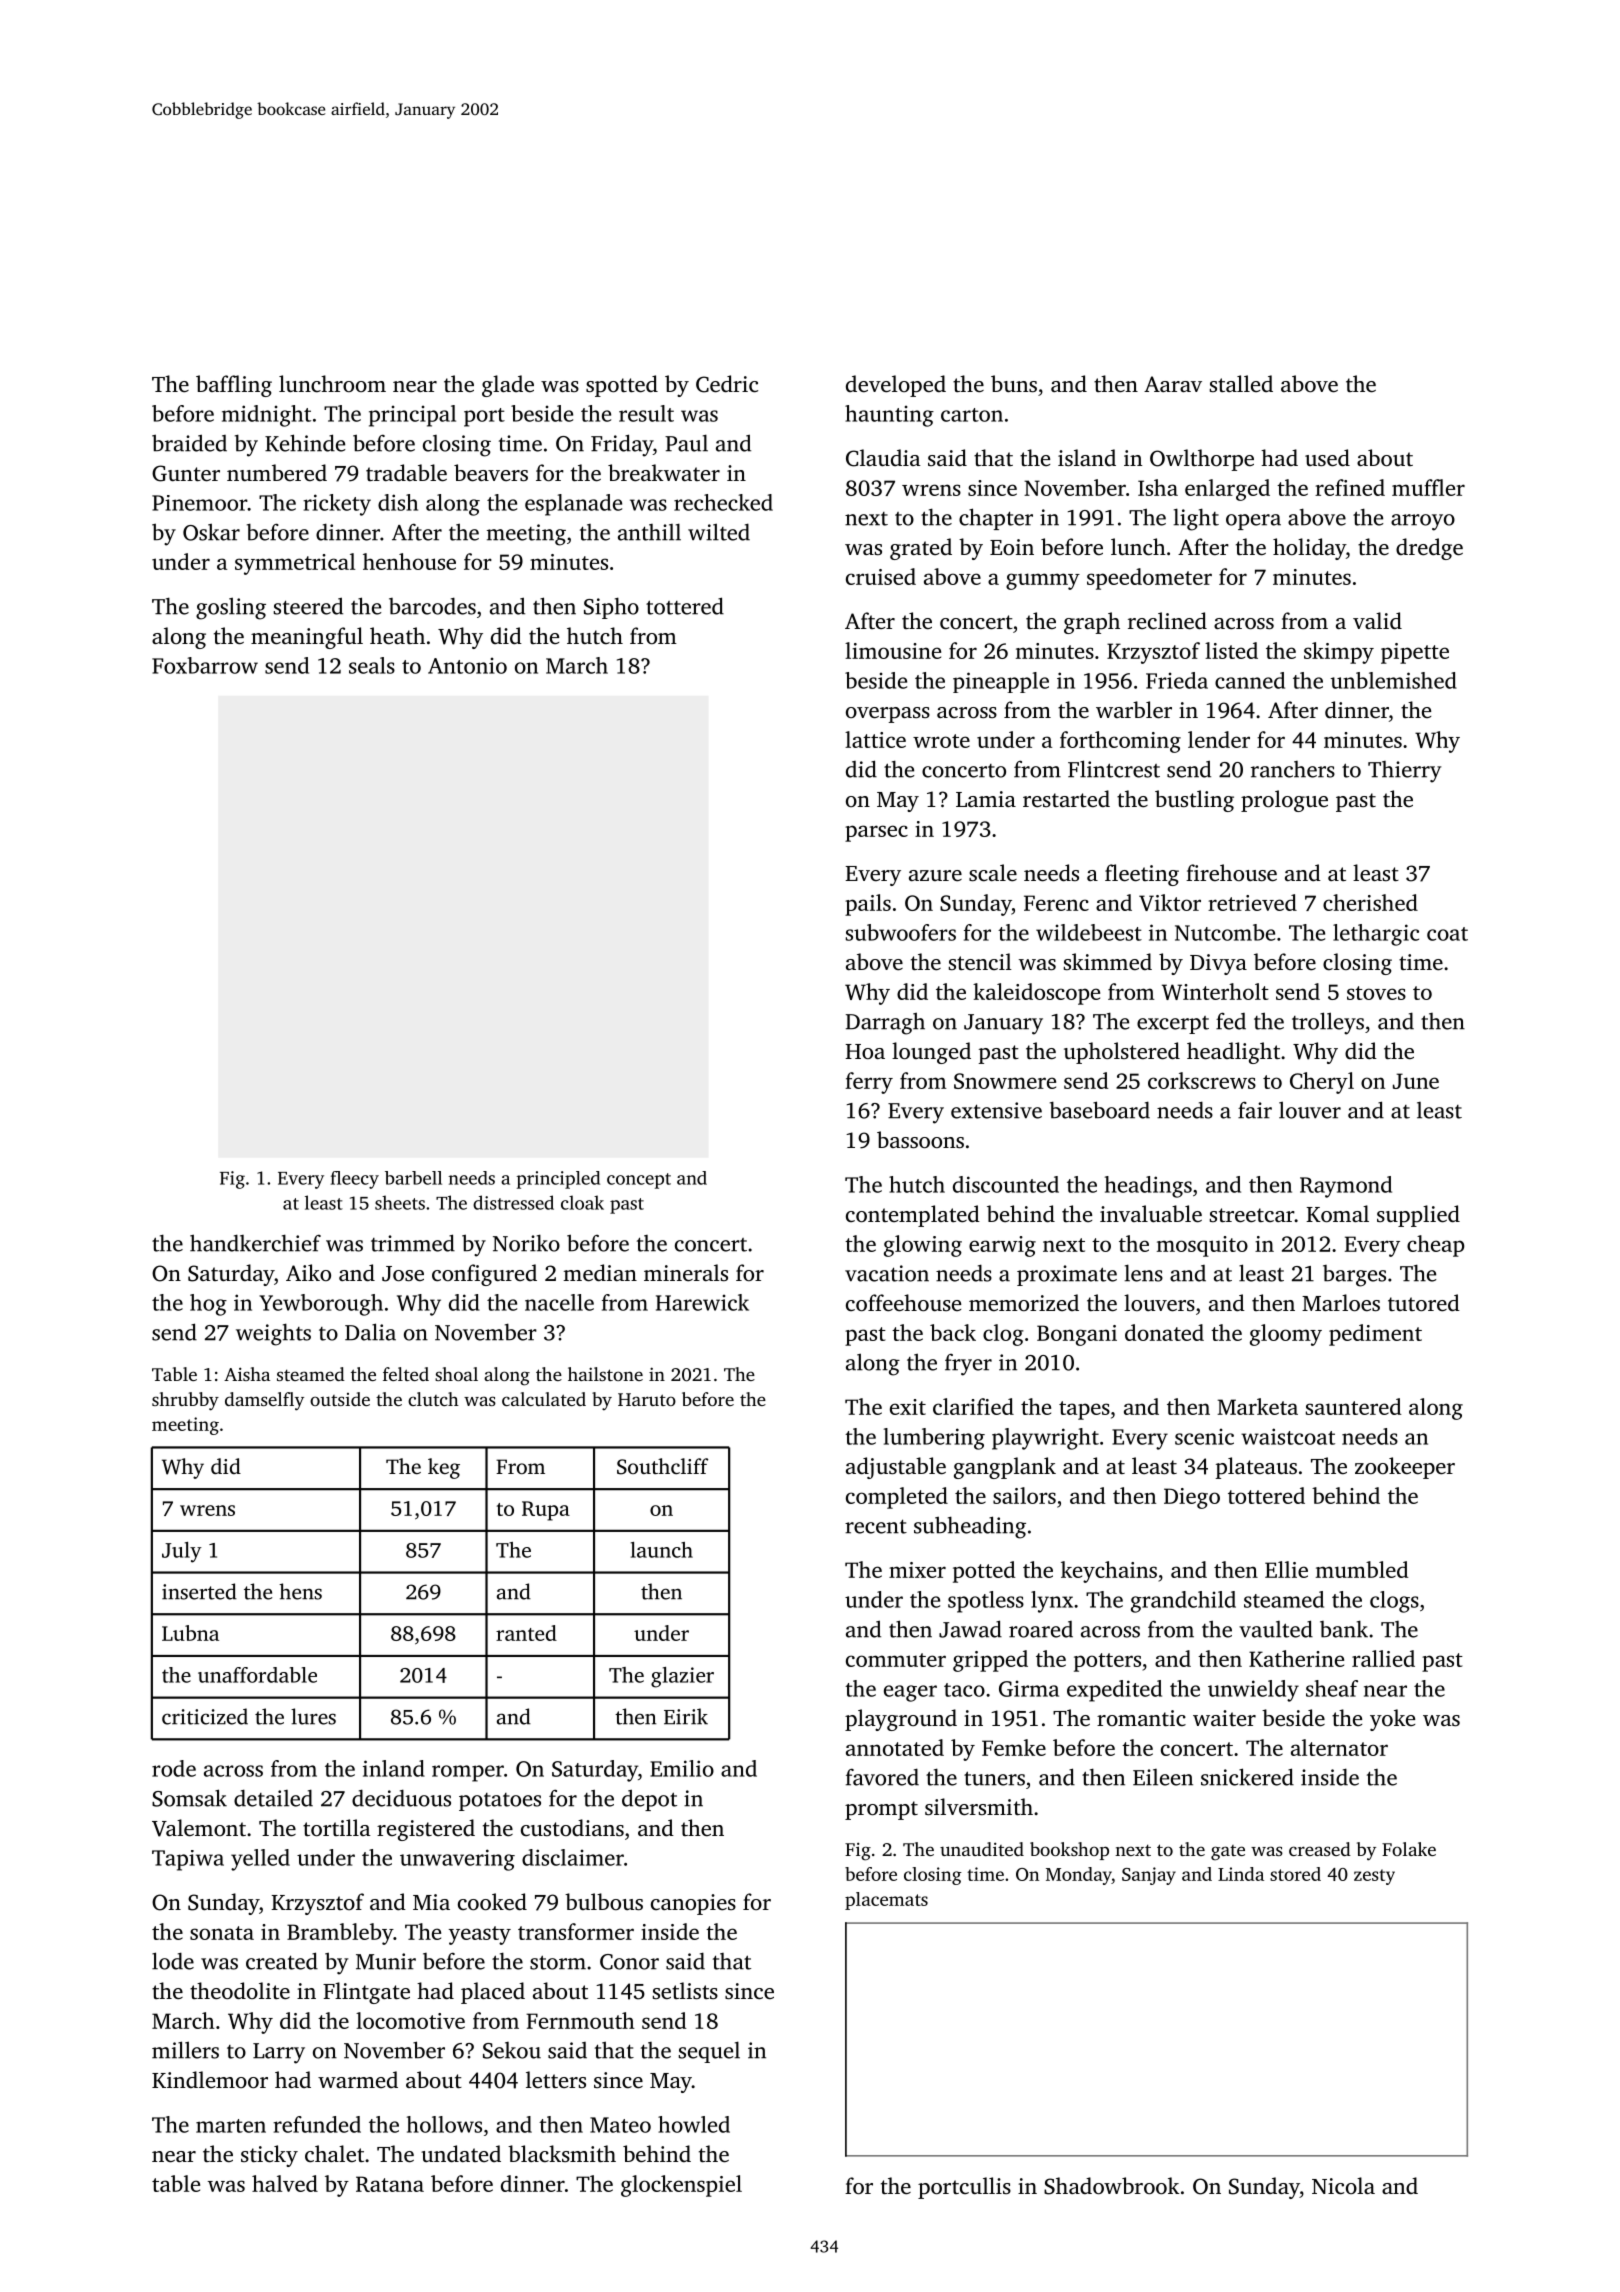 The width and height of the document is (1620, 2292). What do you see at coordinates (255, 1243) in the document?
I see `handkerchief` at bounding box center [255, 1243].
